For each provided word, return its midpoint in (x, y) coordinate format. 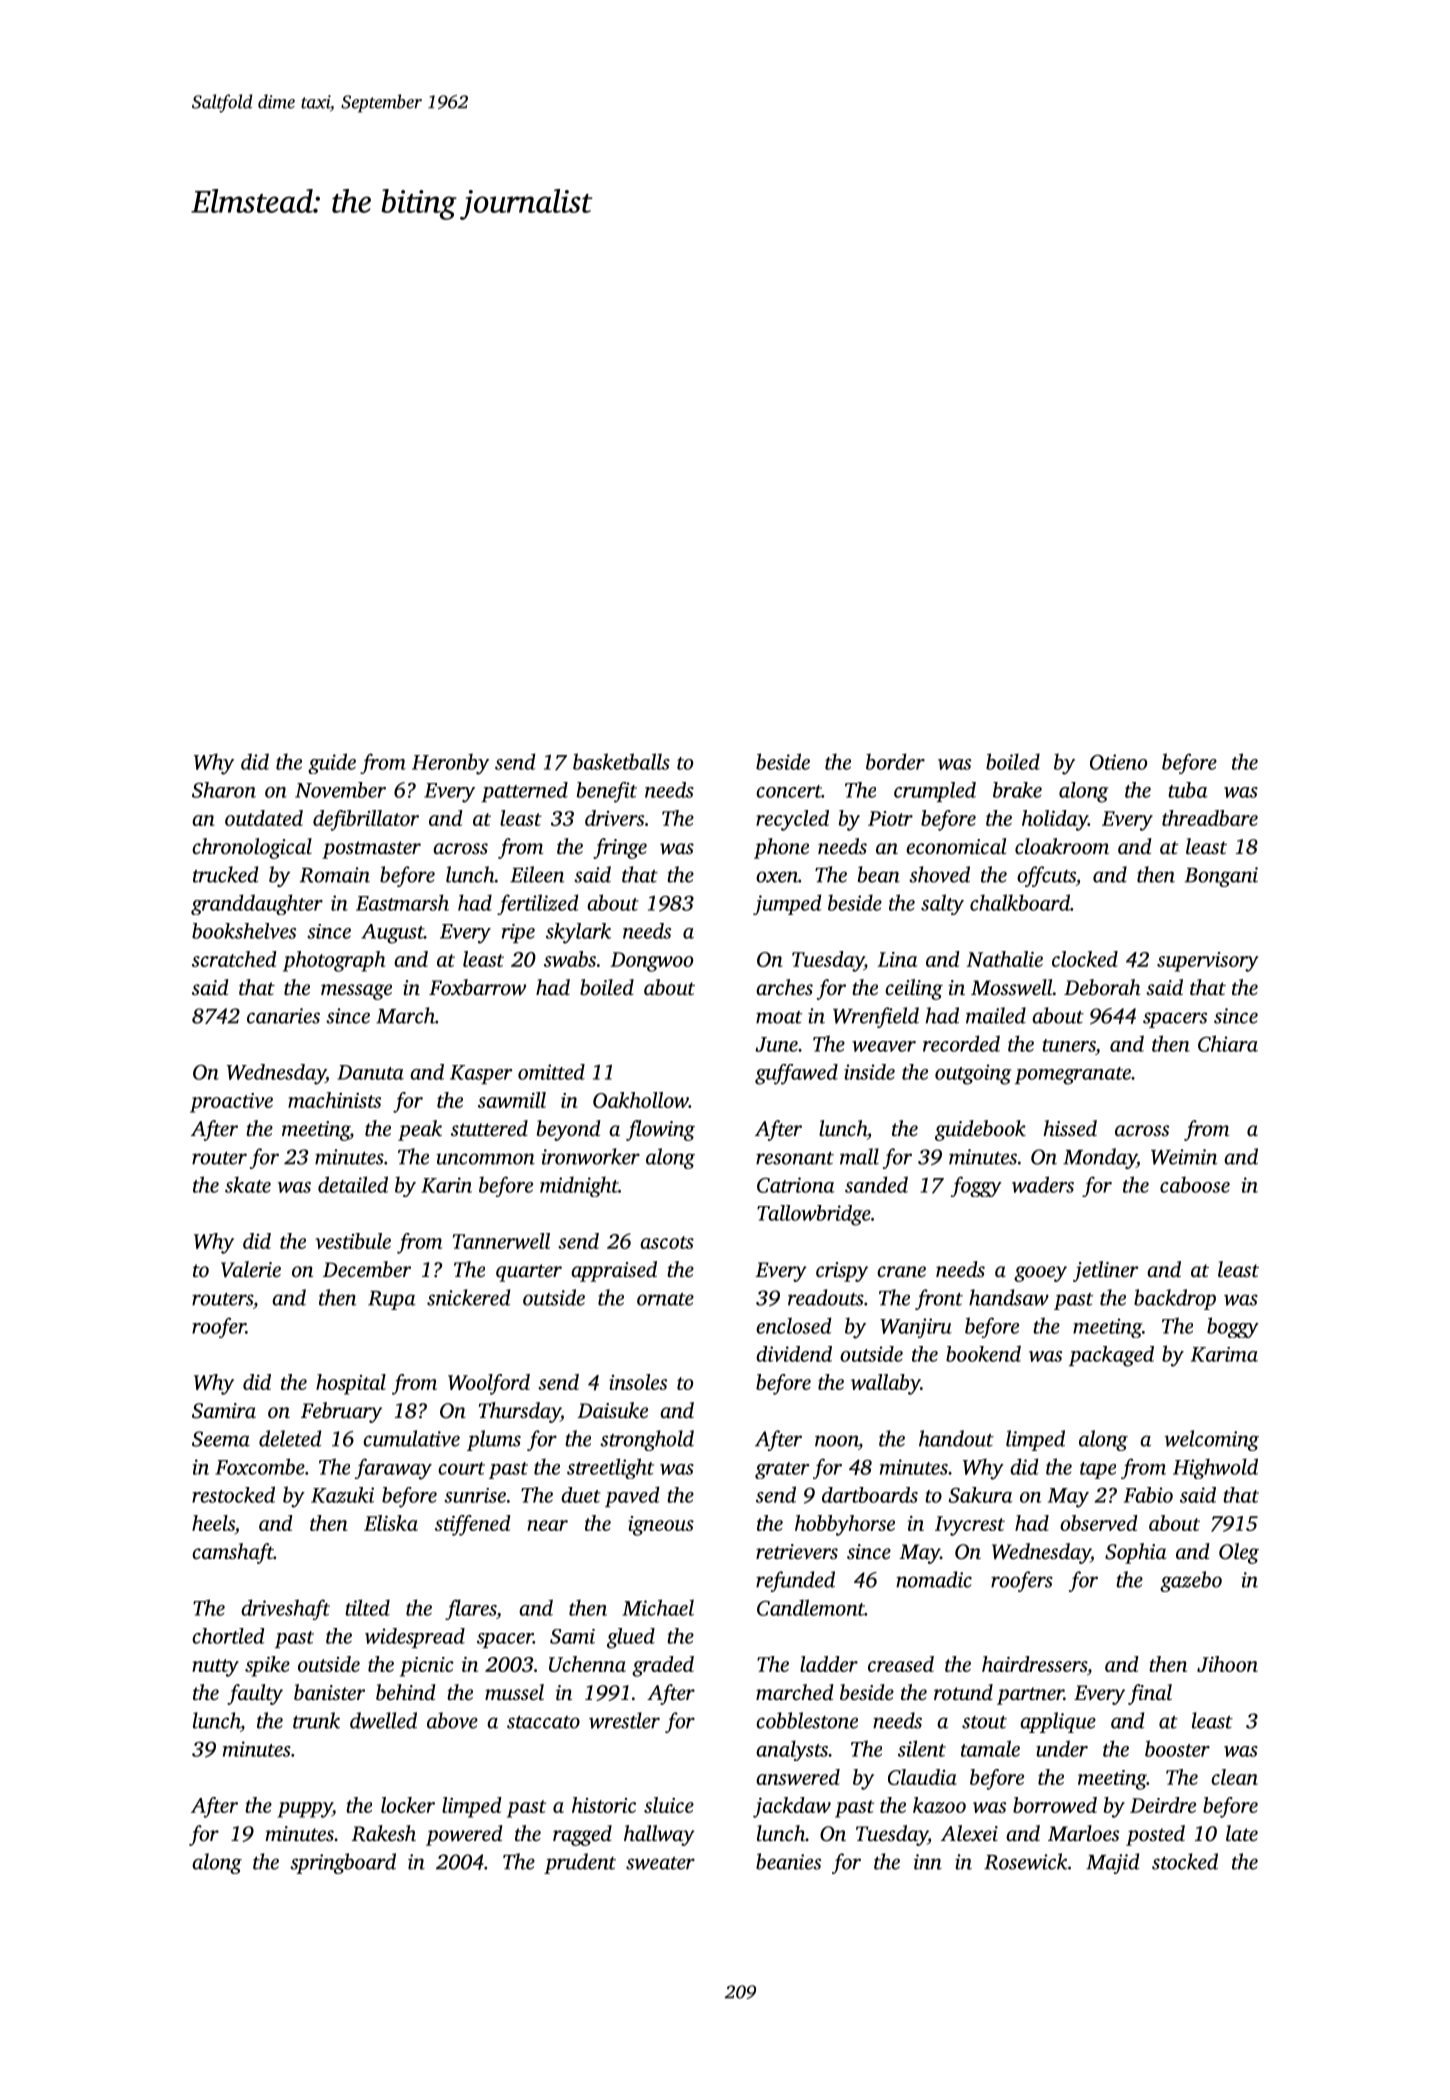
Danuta (370, 1072)
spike (267, 1666)
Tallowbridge (814, 1215)
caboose (1195, 1184)
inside (869, 1072)
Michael (658, 1607)
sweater (660, 1863)
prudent (580, 1863)
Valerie (251, 1269)
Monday (1100, 1158)
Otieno (1118, 762)
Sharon (224, 790)
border (895, 761)
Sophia (1135, 1553)
